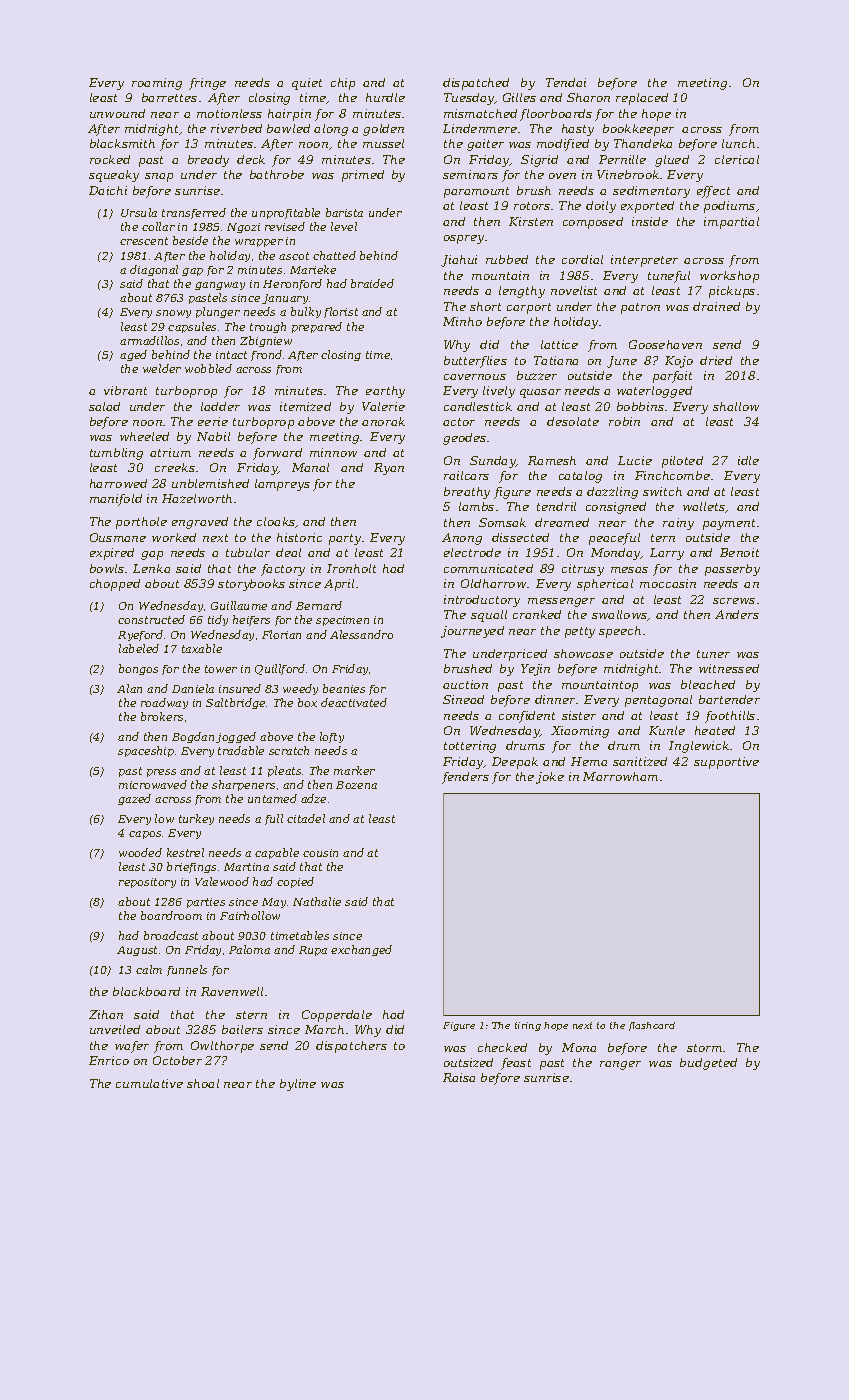  What do you see at coordinates (662, 491) in the image?
I see `switch` at bounding box center [662, 491].
